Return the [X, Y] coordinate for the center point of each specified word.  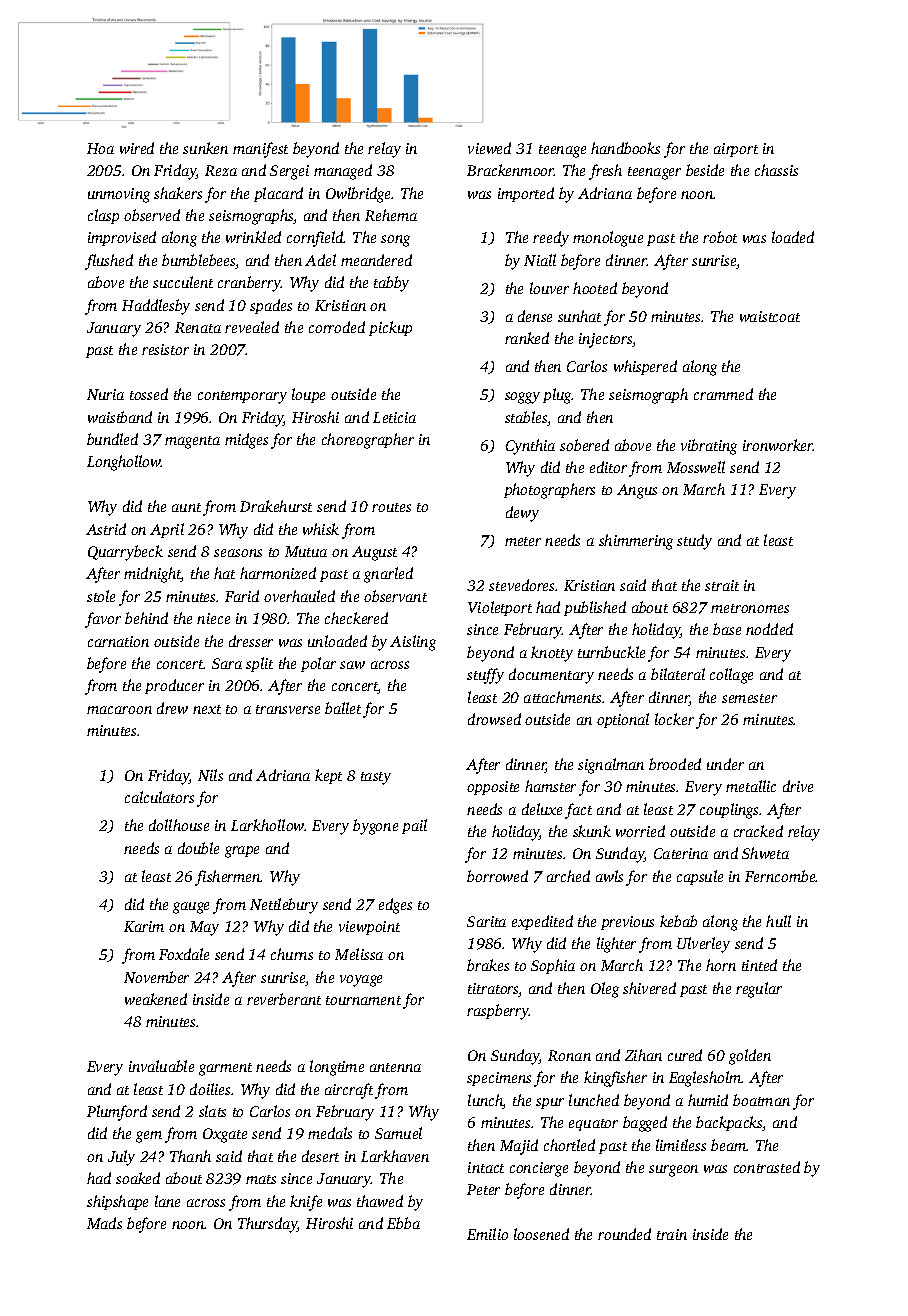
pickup [390, 328]
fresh [605, 172]
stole [101, 596]
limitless [681, 1145]
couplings [730, 811]
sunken [205, 148]
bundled [112, 439]
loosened [541, 1234]
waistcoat [770, 316]
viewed [489, 148]
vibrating [709, 447]
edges [395, 906]
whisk [321, 529]
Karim [144, 926]
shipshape [117, 1202]
